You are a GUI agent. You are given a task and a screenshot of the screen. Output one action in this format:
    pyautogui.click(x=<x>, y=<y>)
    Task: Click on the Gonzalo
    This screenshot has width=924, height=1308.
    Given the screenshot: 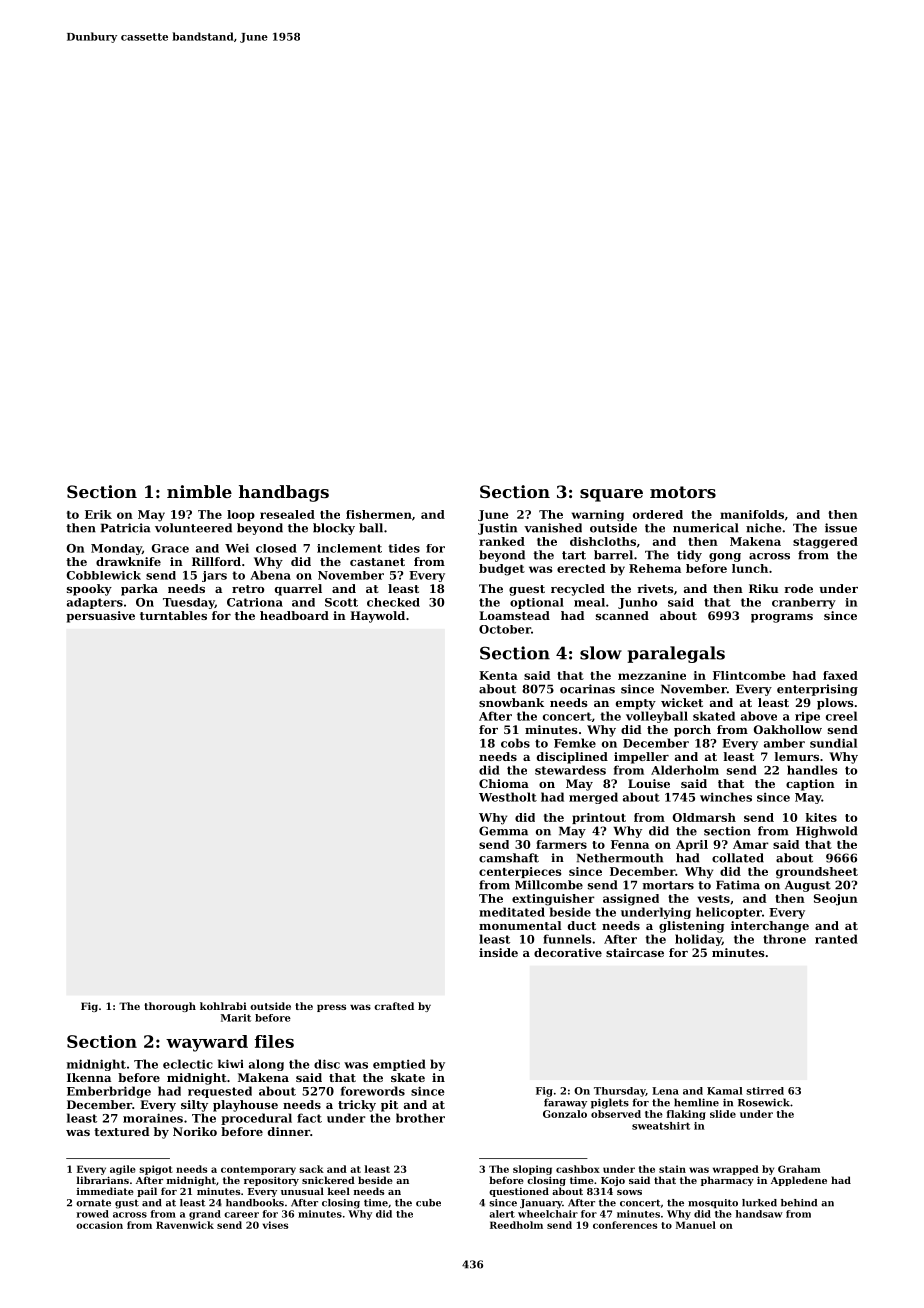 What is the action you would take?
    pyautogui.click(x=565, y=1114)
